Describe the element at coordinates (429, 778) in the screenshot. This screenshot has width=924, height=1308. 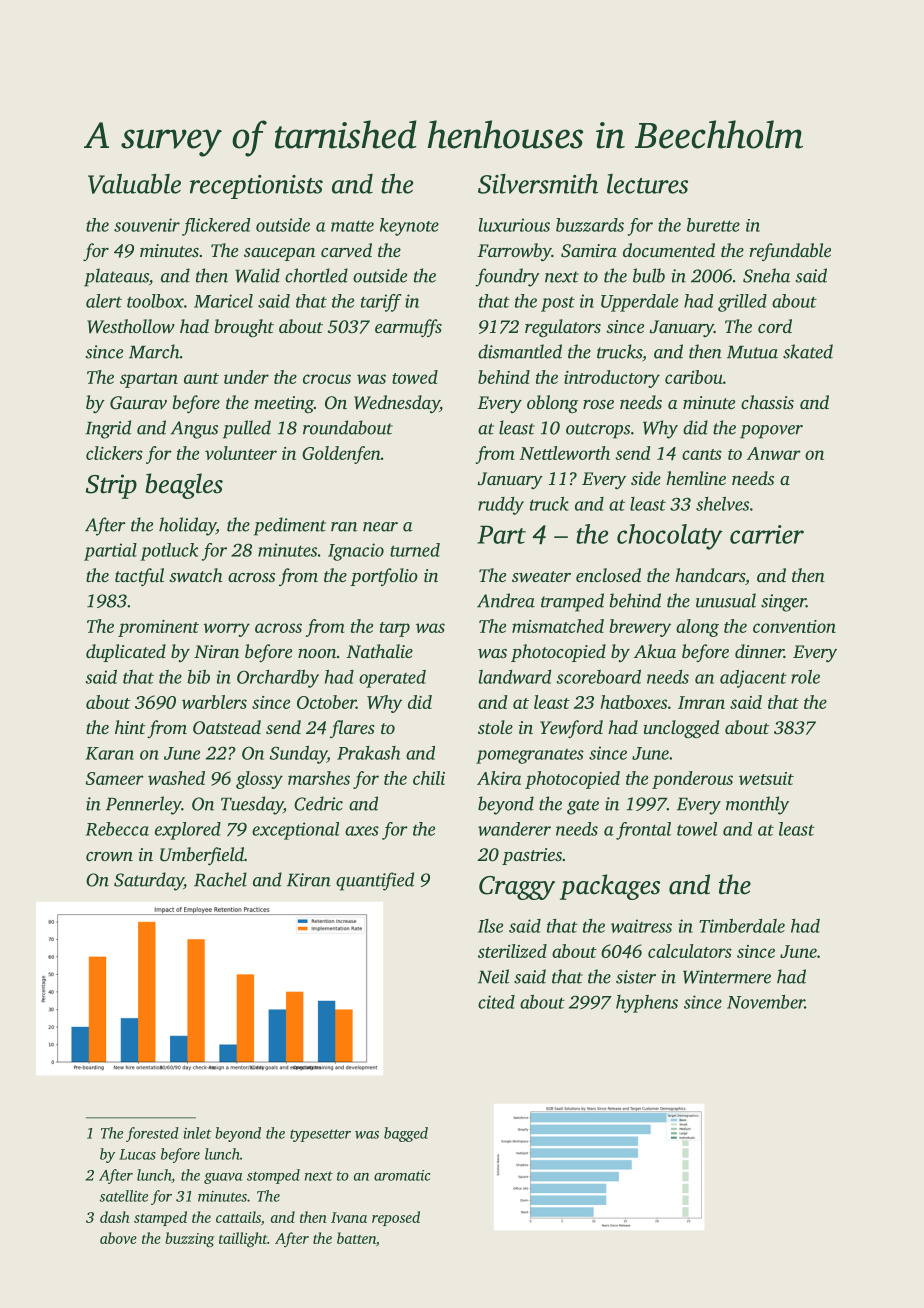
I see `chili` at that location.
